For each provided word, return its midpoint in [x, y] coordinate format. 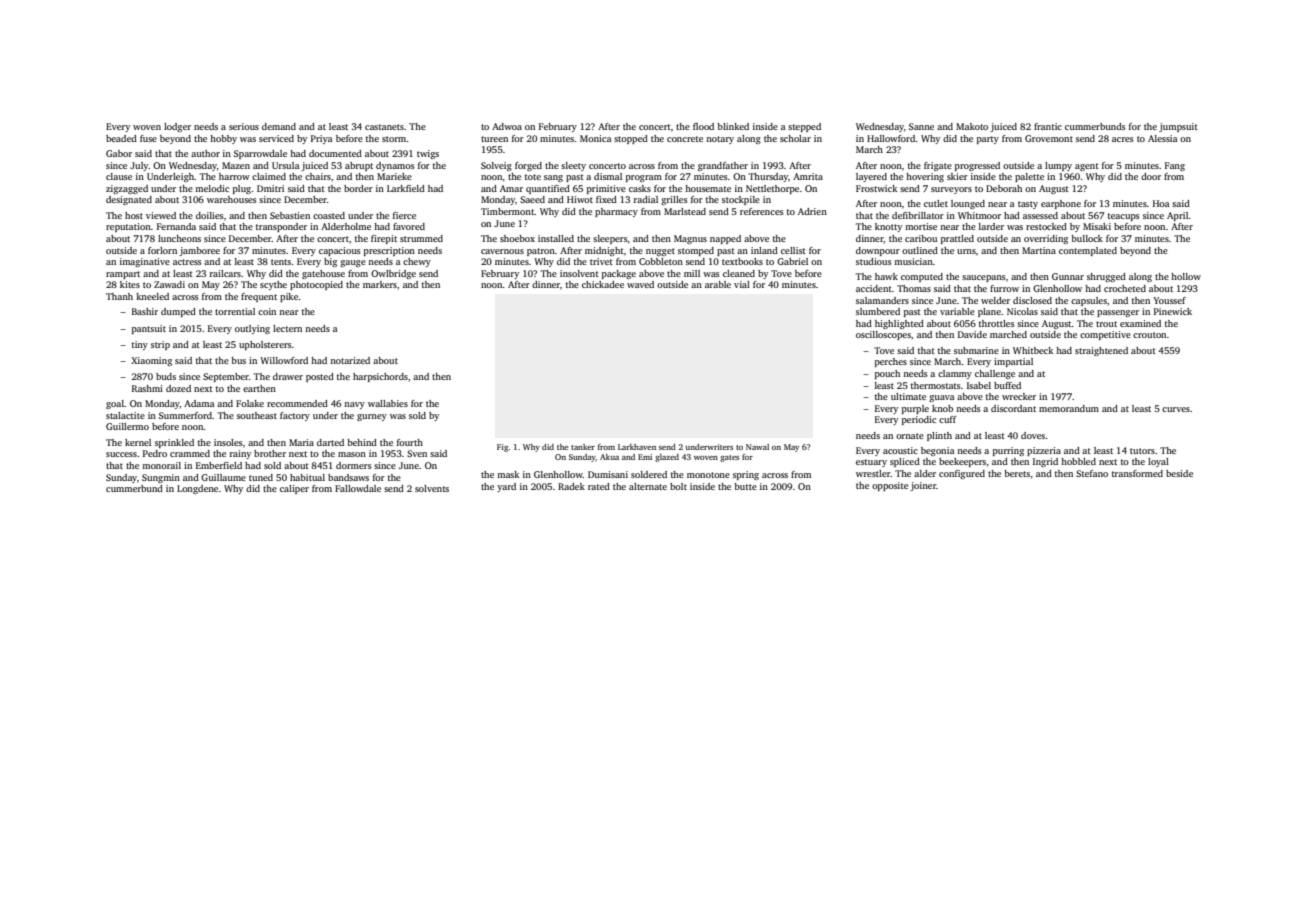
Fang [1175, 166]
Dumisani [608, 474]
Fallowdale [358, 488]
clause [119, 176]
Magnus [690, 239]
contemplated [1088, 251]
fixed [606, 199]
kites [130, 284]
